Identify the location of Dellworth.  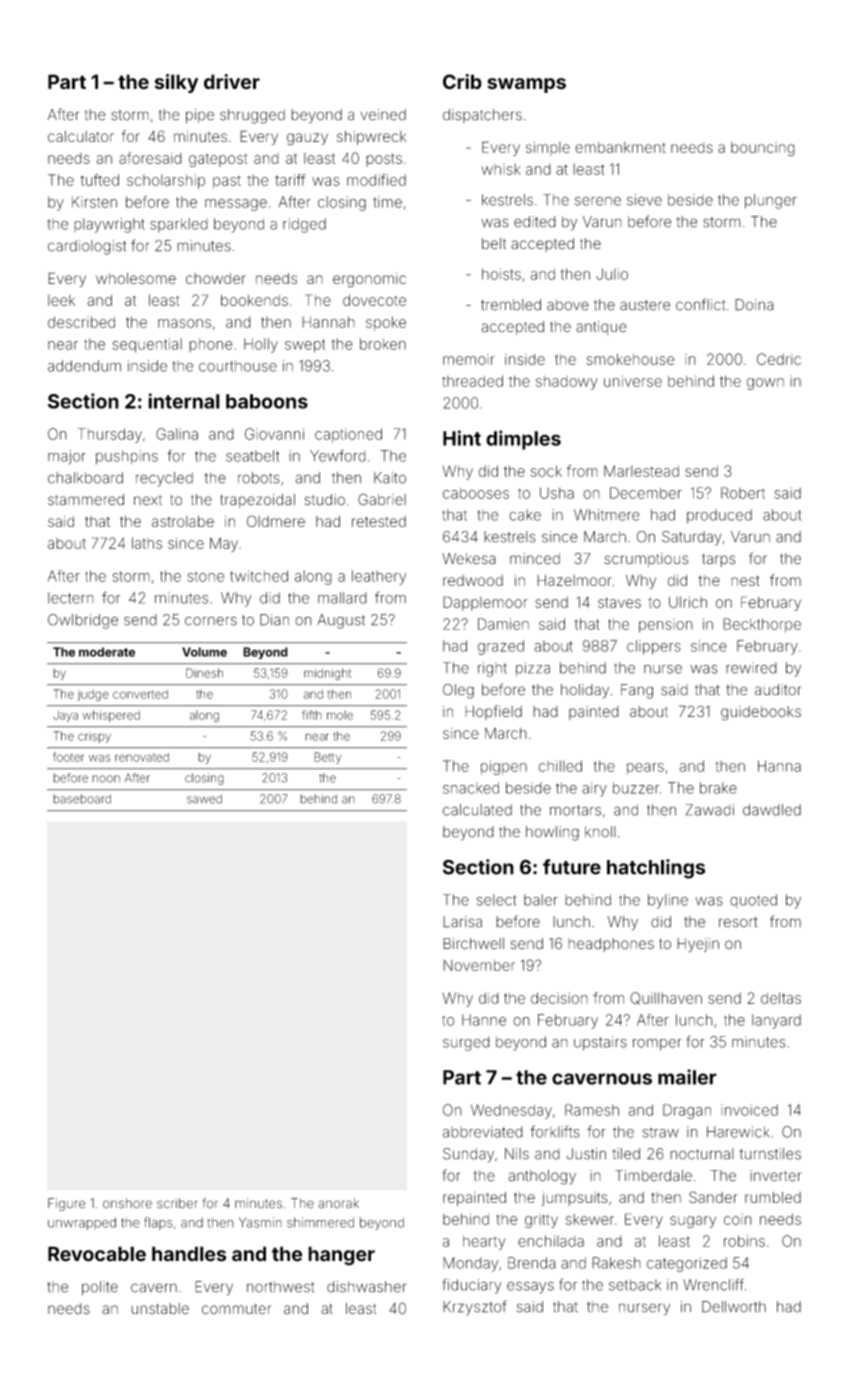
(734, 1307).
